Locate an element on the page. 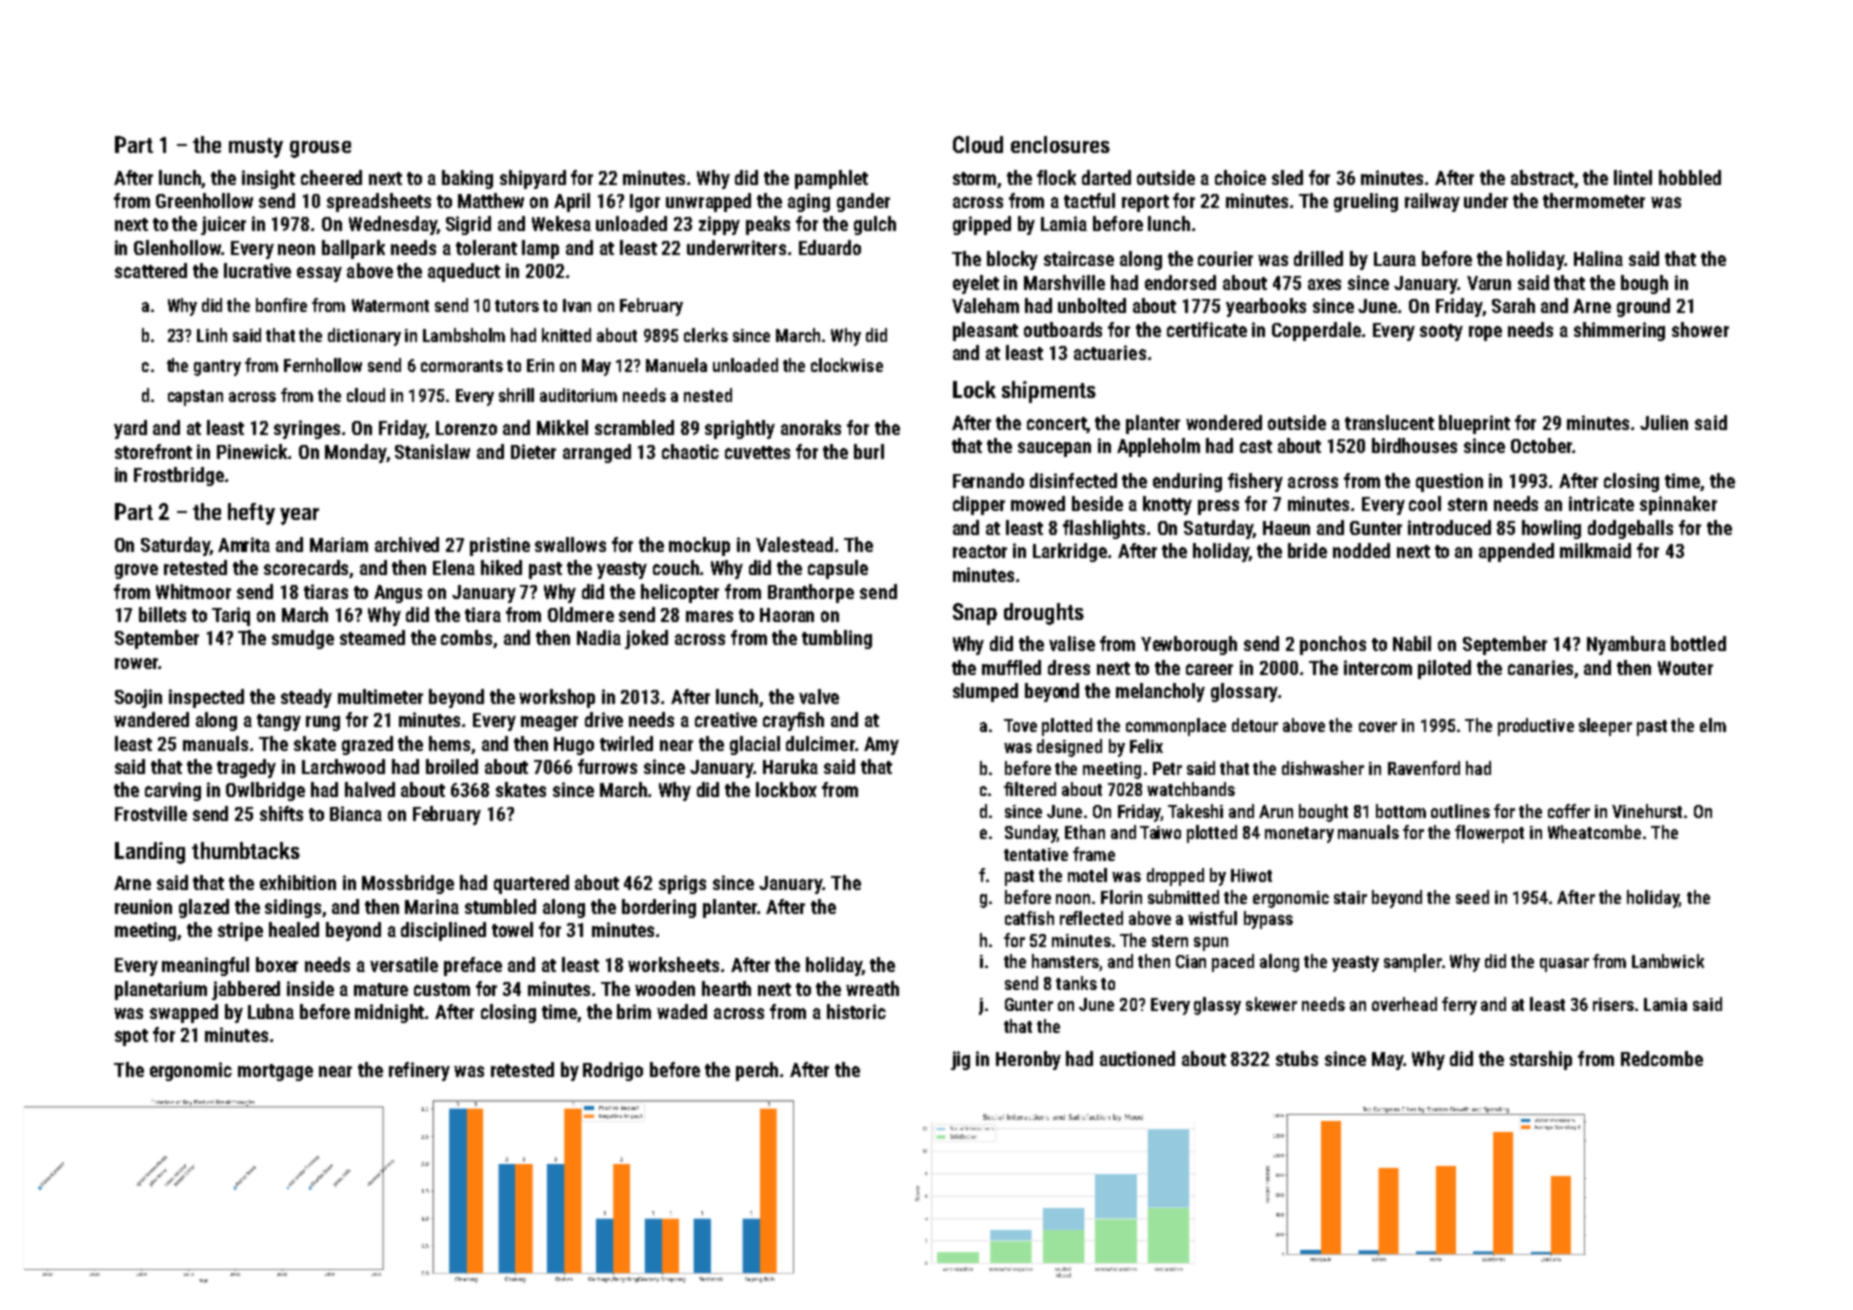  droughts is located at coordinates (1044, 614).
